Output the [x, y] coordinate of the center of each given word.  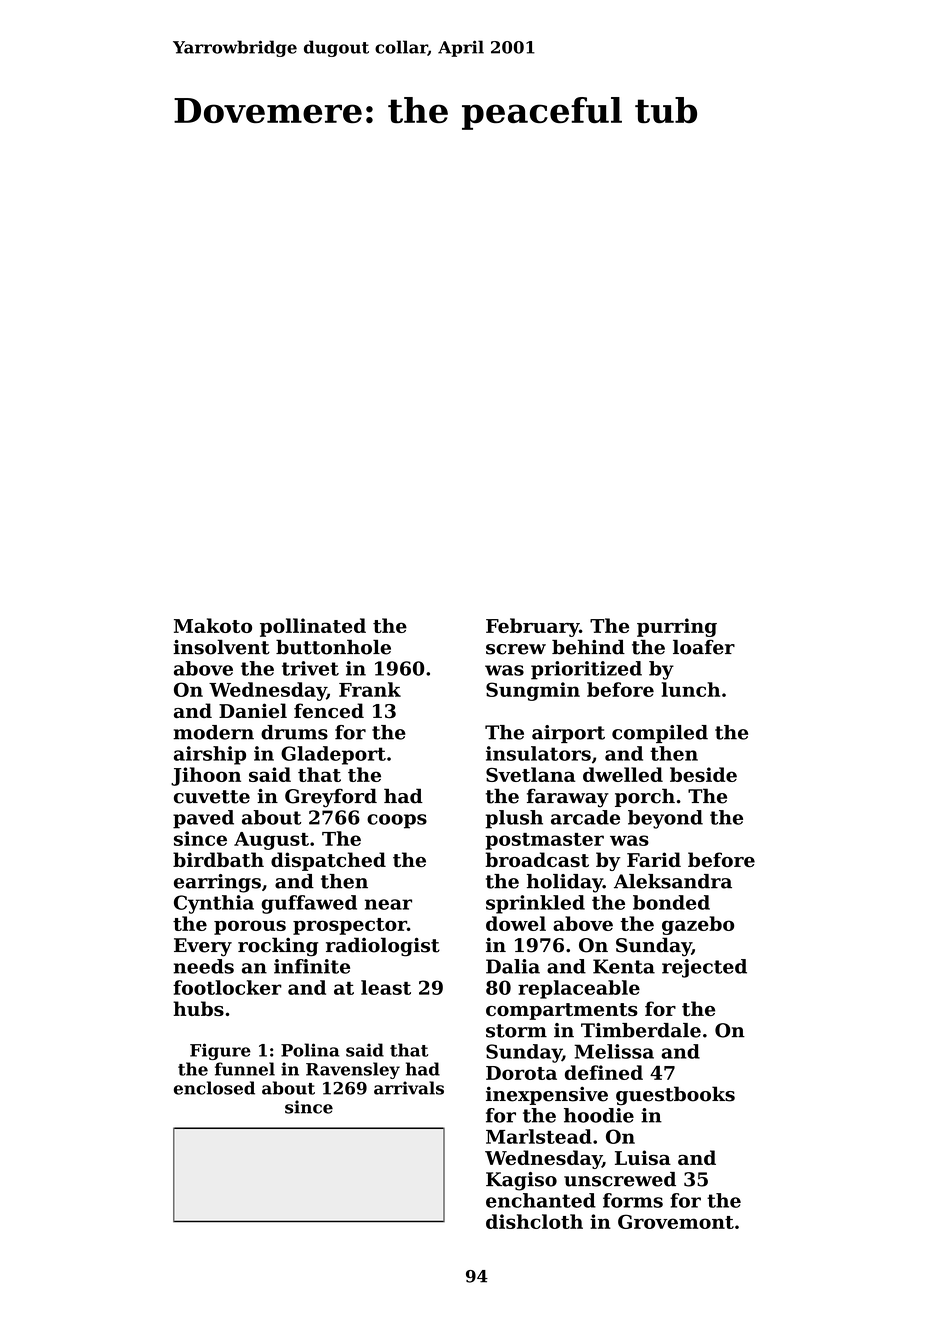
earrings [217, 883]
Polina [310, 1050]
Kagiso [521, 1181]
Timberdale [641, 1030]
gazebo [698, 925]
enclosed [214, 1088]
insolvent [221, 647]
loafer [704, 647]
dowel [516, 923]
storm [516, 1031]
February [532, 627]
